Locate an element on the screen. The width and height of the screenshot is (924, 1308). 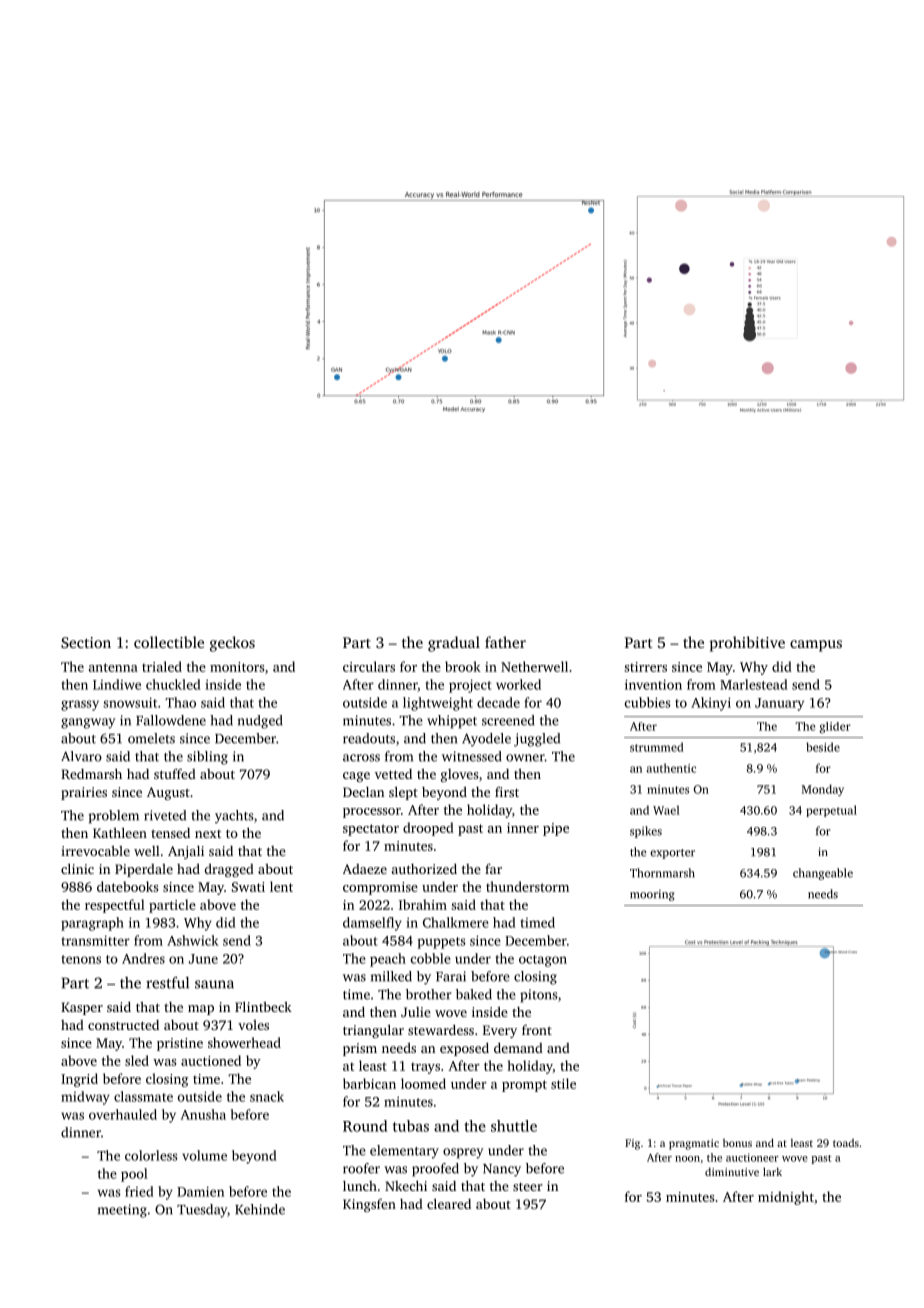
Alvaro is located at coordinates (81, 756).
